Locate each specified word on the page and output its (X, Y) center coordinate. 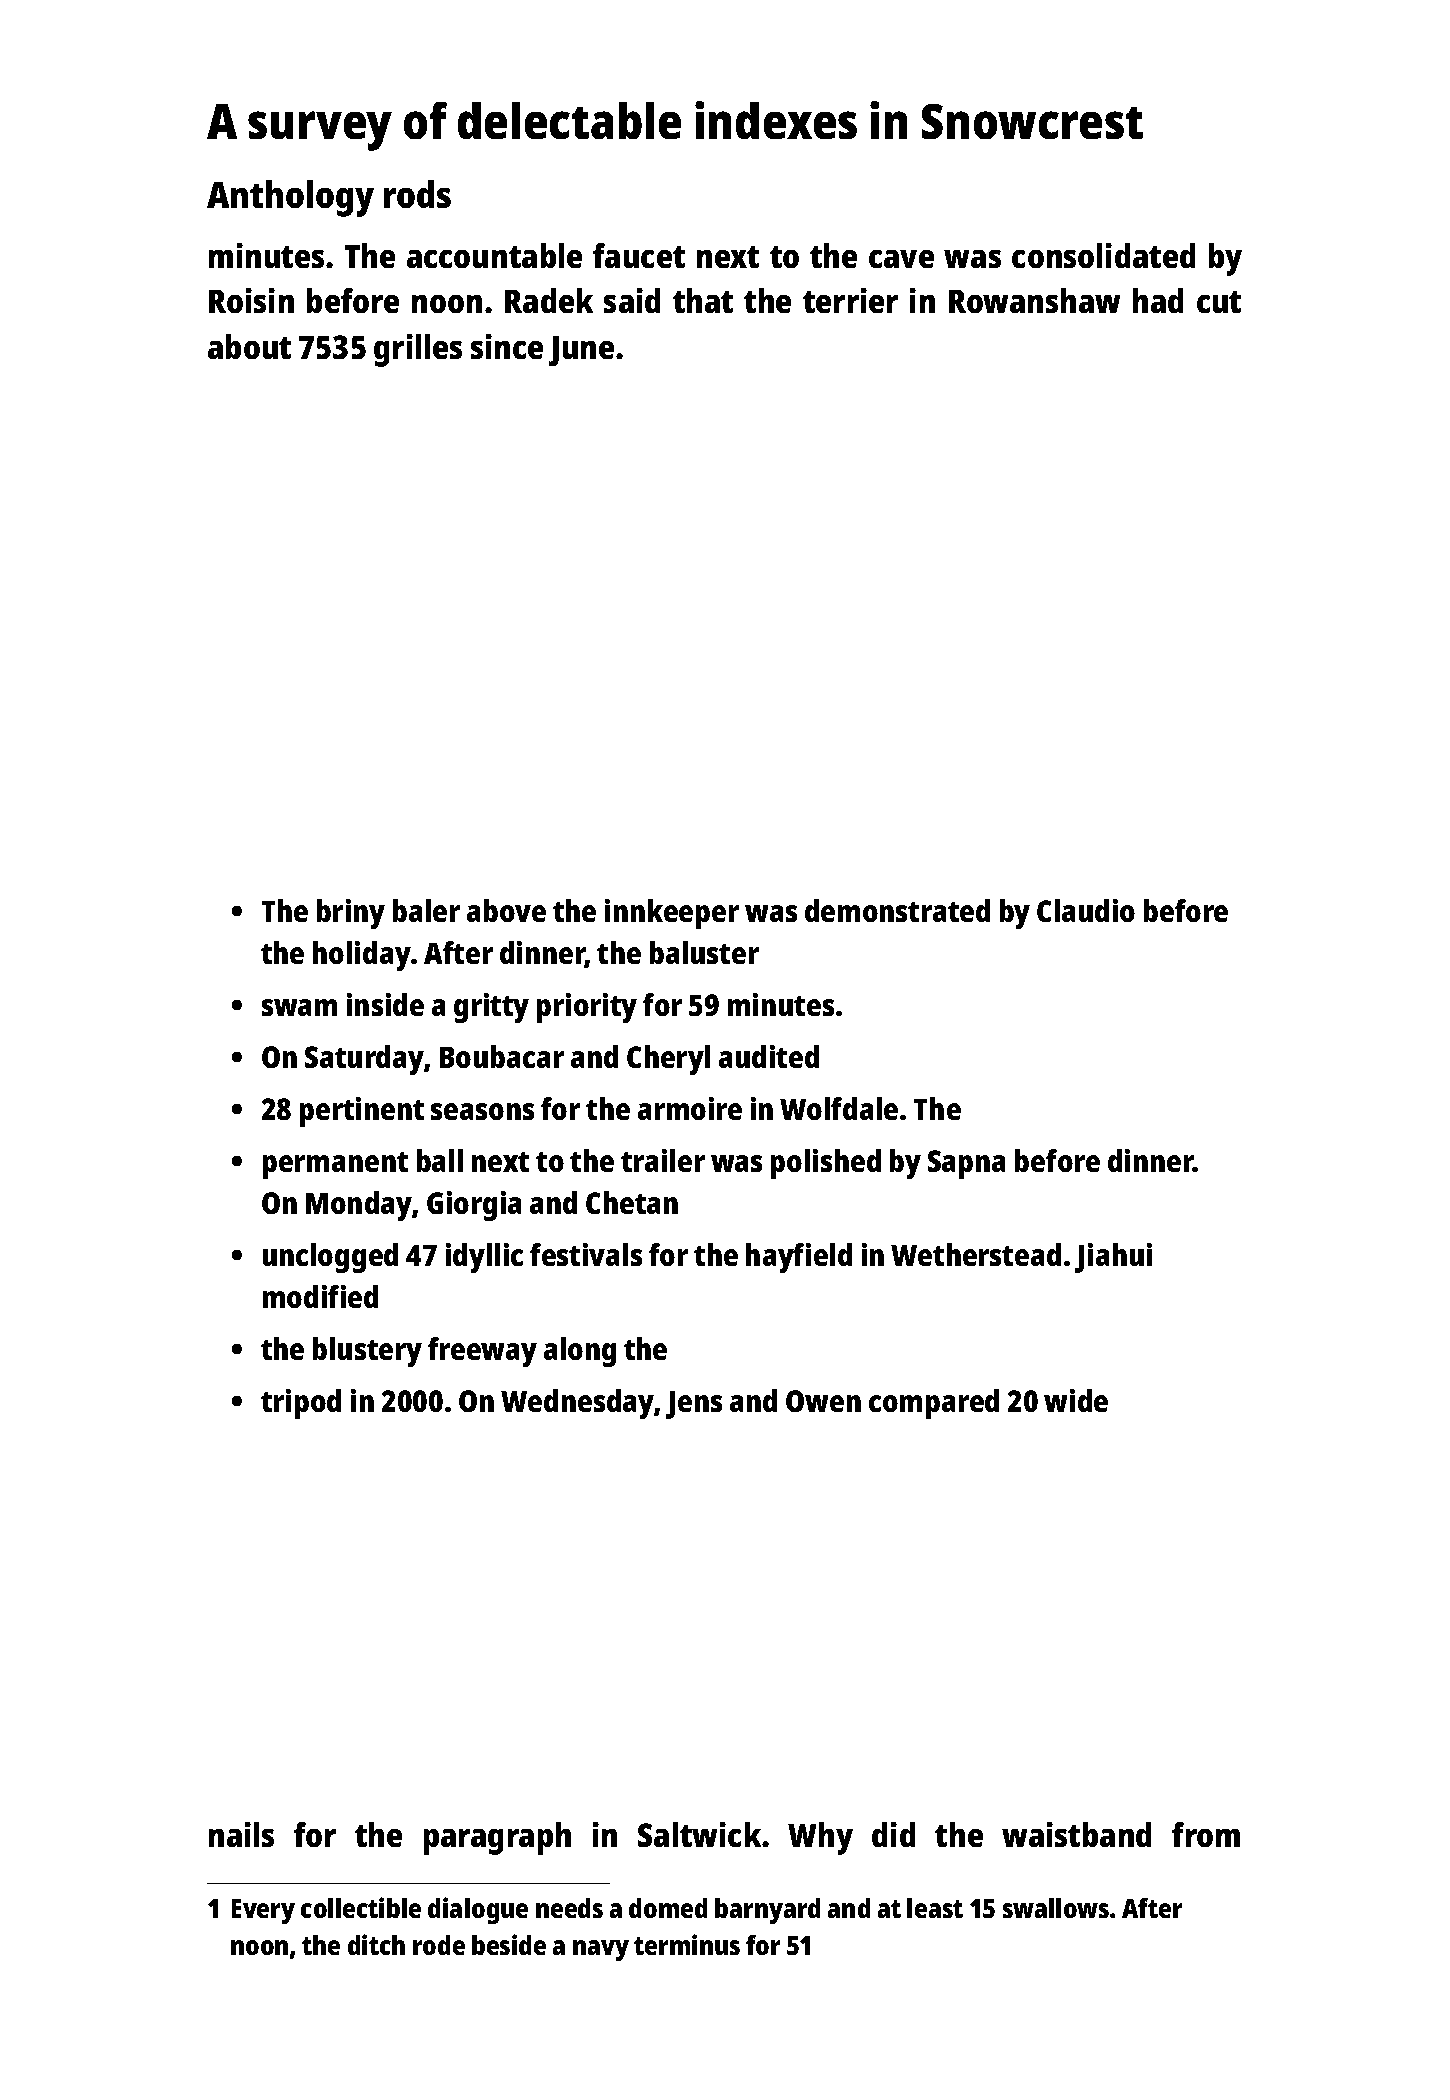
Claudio (1086, 910)
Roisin (251, 300)
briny (351, 914)
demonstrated (897, 910)
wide (1076, 1400)
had (1158, 300)
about (249, 346)
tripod (301, 1404)
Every (263, 1911)
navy (601, 1950)
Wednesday (578, 1404)
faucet (639, 255)
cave (901, 259)
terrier (850, 300)
